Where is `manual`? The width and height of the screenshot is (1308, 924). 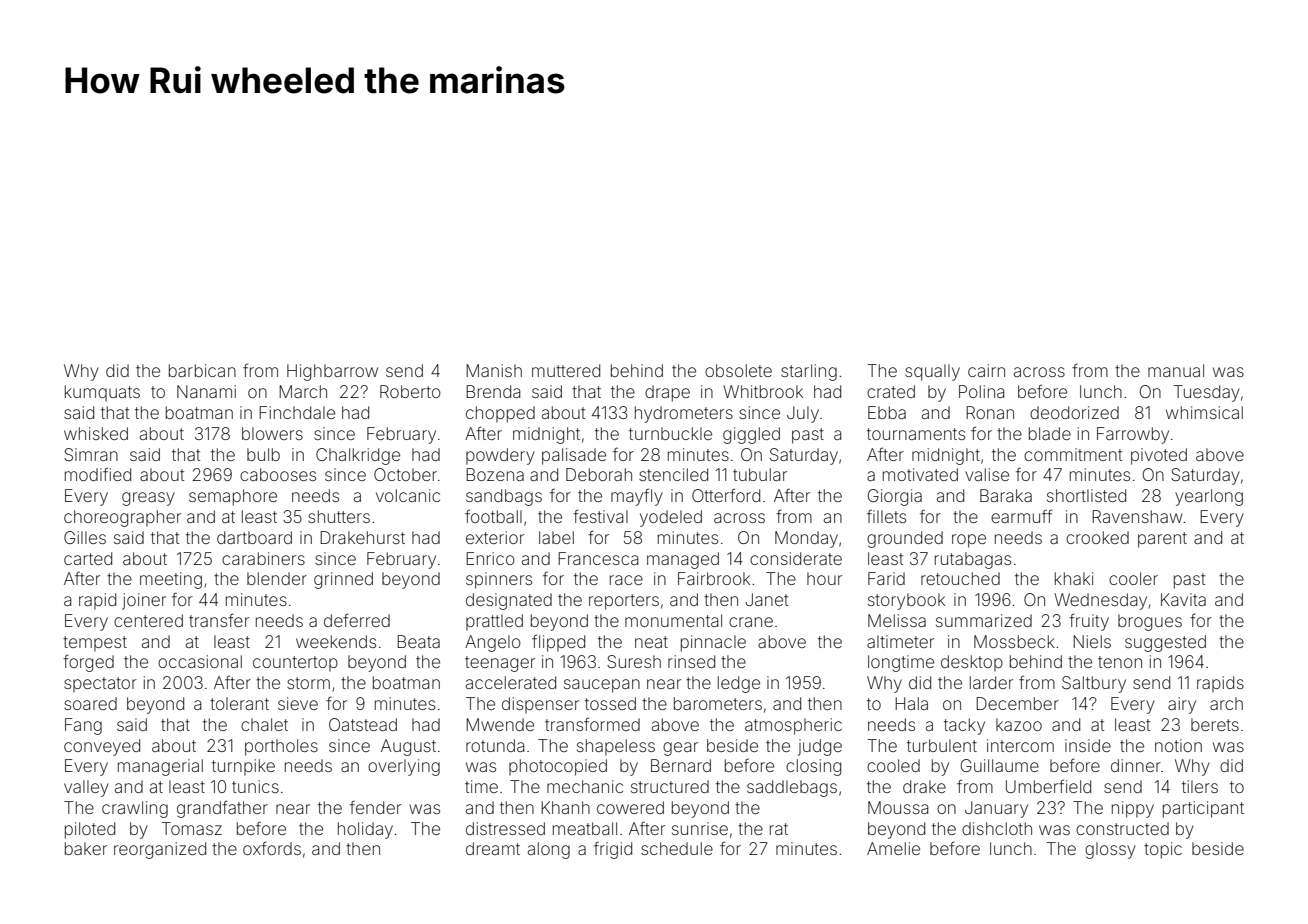
manual is located at coordinates (1176, 370).
